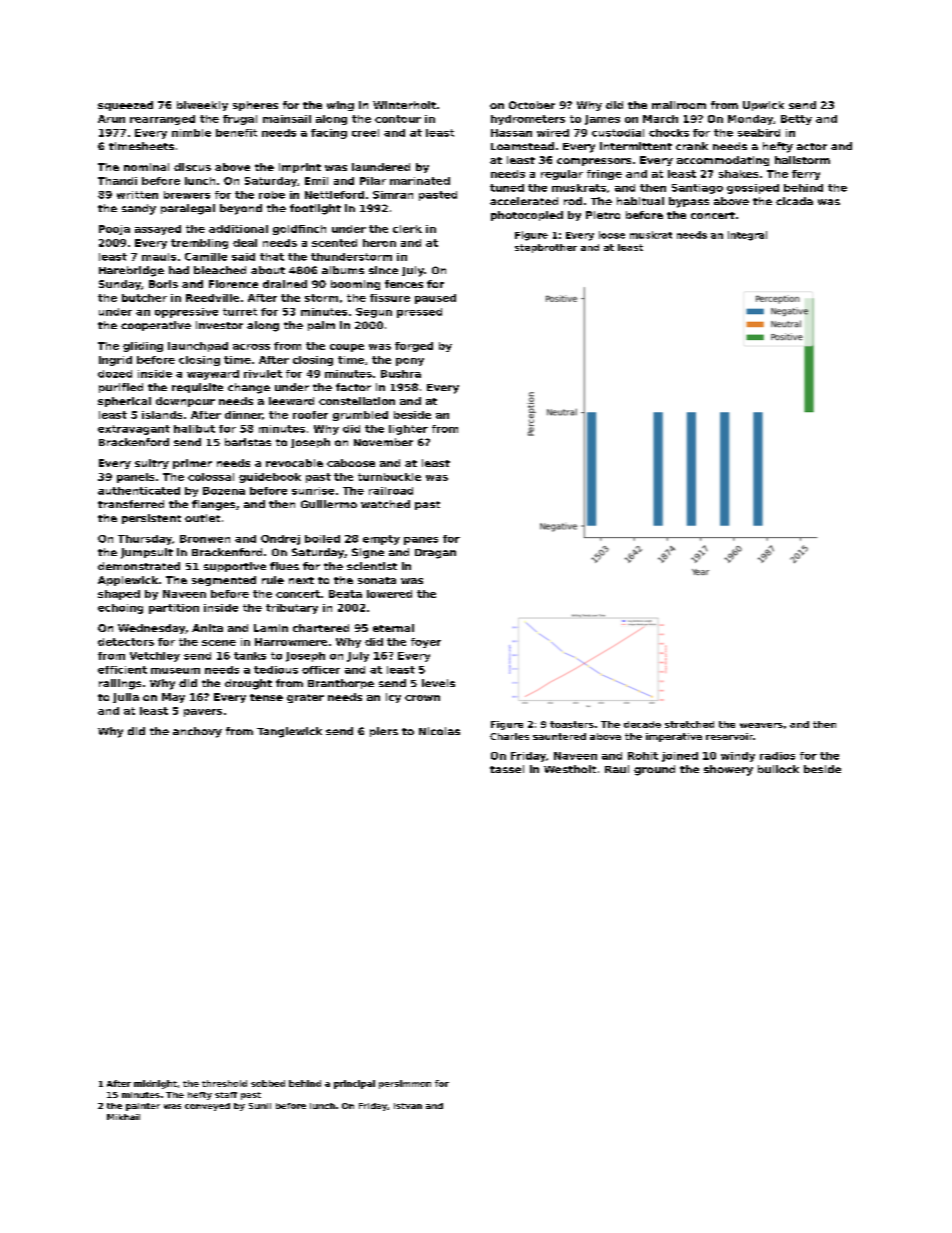  I want to click on persimmon, so click(405, 1084).
